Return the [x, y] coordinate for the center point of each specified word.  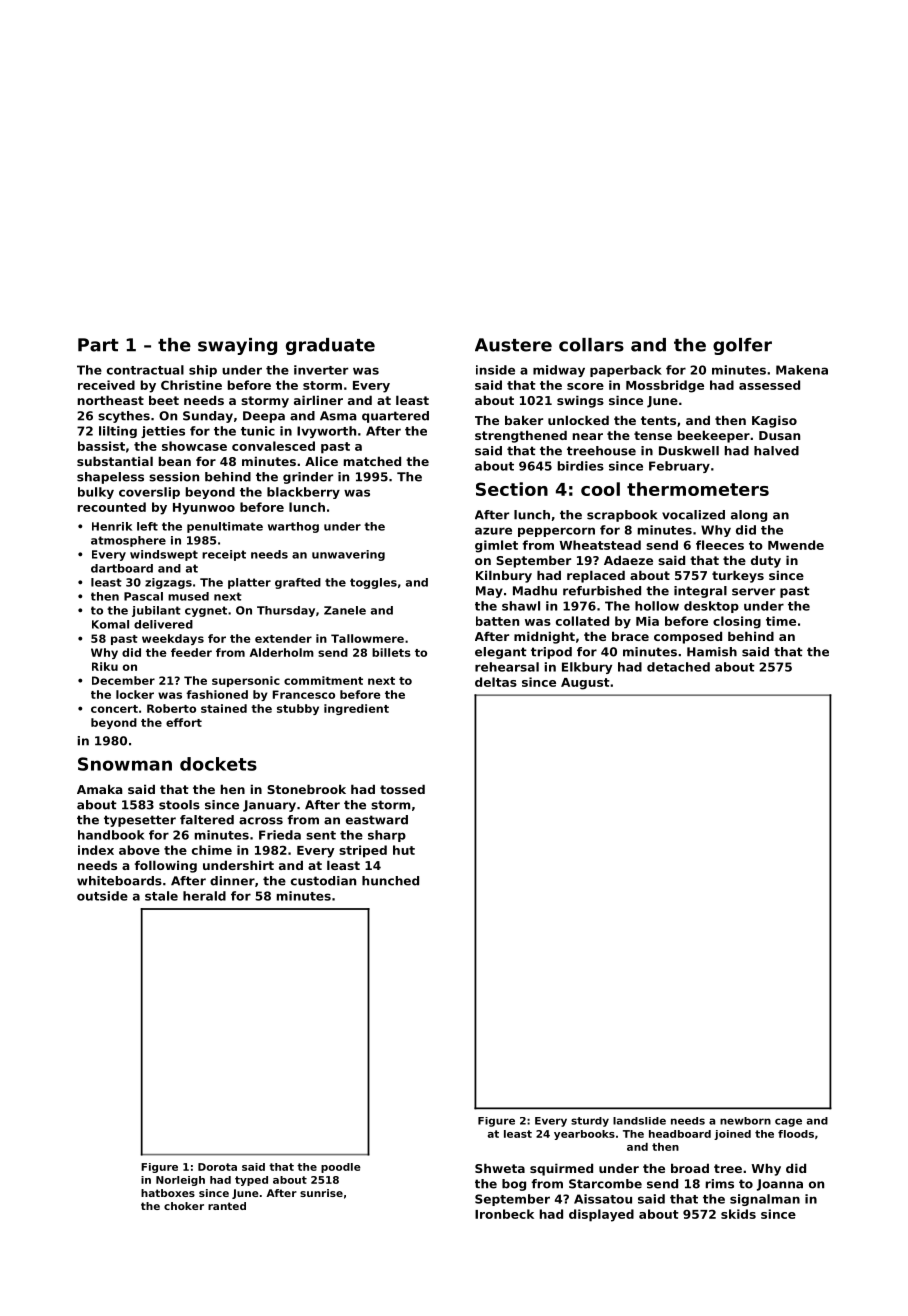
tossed [402, 789]
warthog [293, 527]
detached [678, 667]
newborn [745, 1121]
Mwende [796, 545]
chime [212, 850]
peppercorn [556, 532]
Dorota [217, 1167]
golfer [742, 346]
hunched [390, 881]
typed [251, 1181]
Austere [513, 345]
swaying [237, 346]
